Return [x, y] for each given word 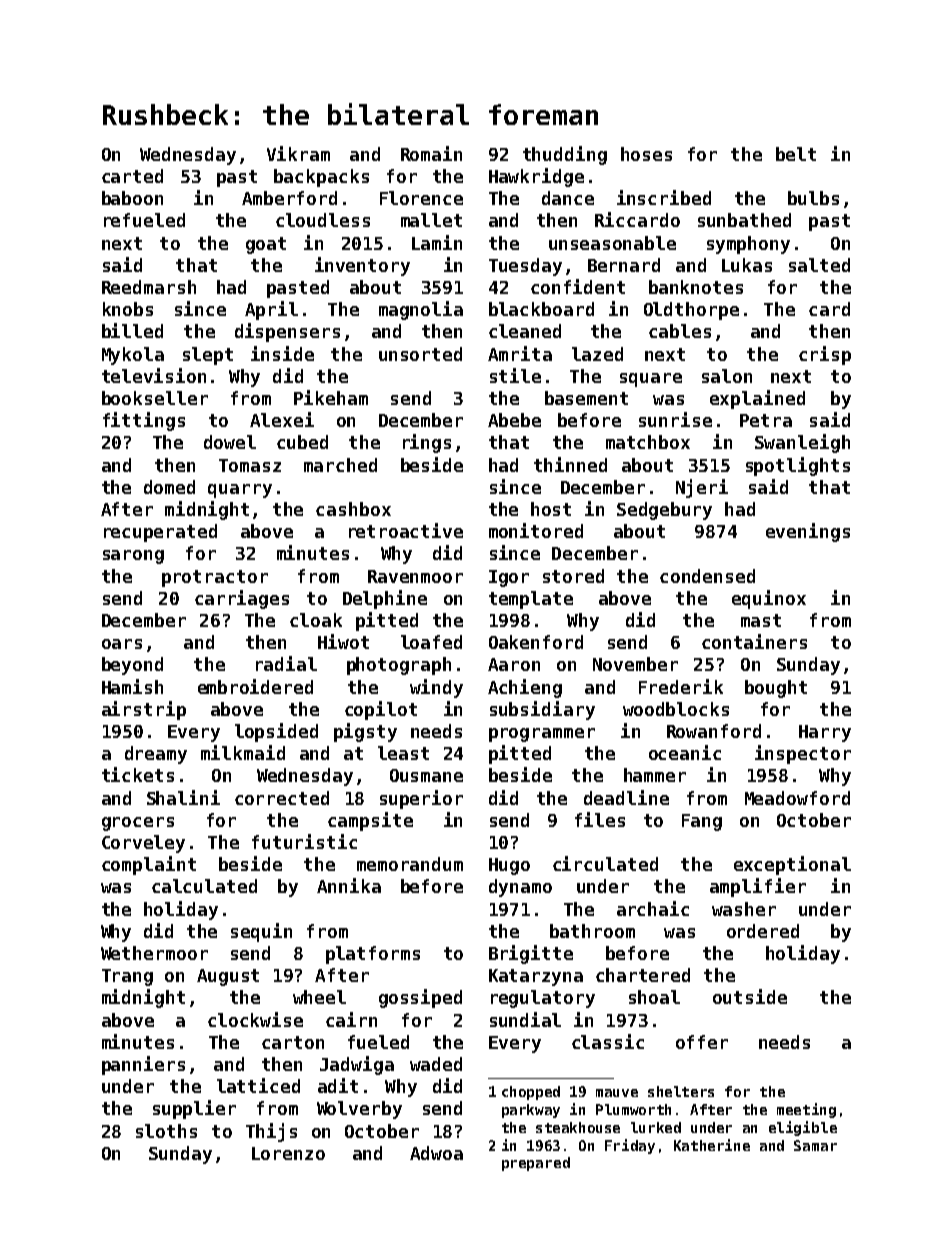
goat [266, 245]
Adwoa [436, 1153]
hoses [646, 154]
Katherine [712, 1145]
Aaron [514, 664]
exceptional [792, 865]
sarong [133, 557]
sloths [166, 1131]
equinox [769, 599]
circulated [605, 863]
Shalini [183, 797]
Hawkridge [536, 177]
